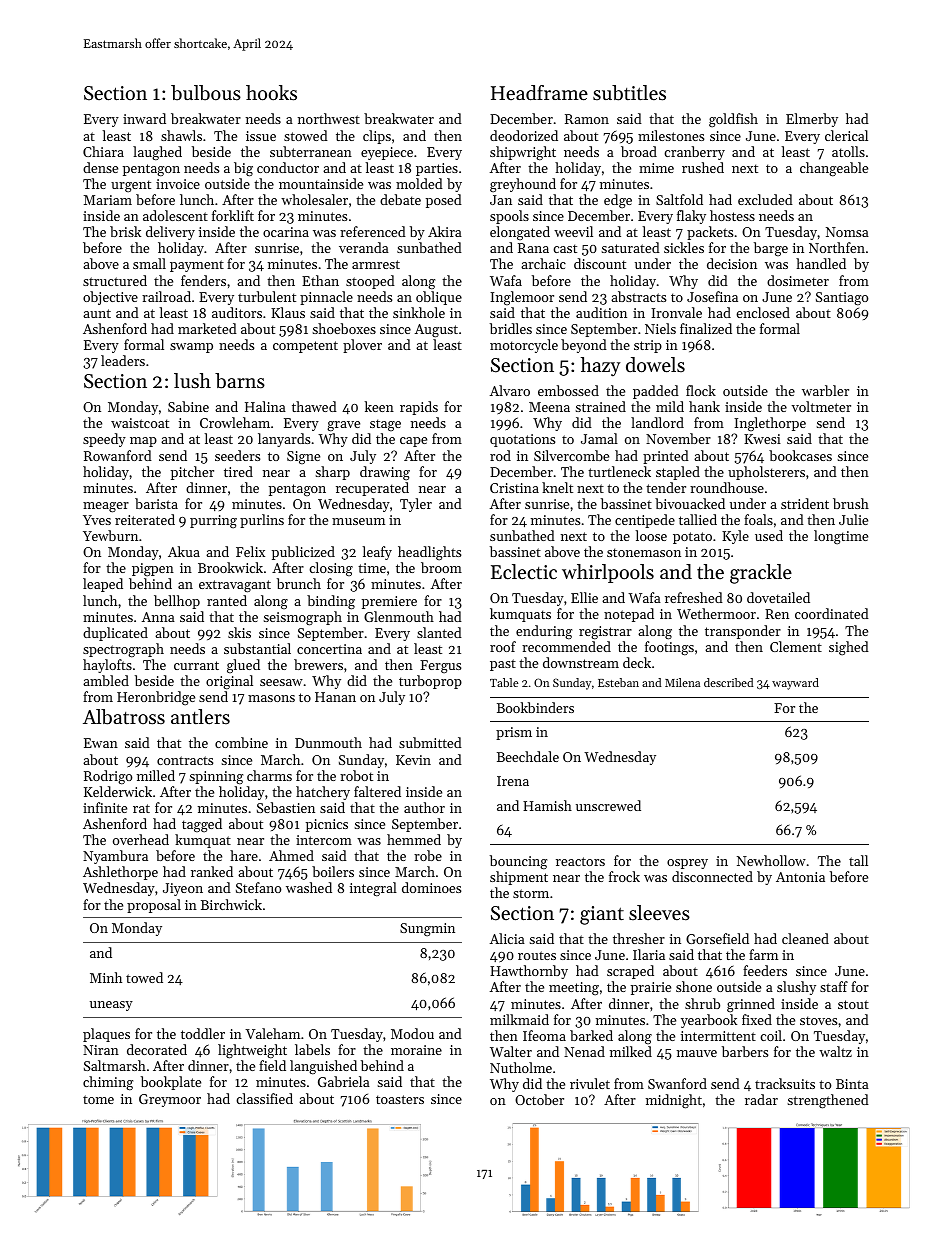 Image resolution: width=952 pixels, height=1233 pixels. Describe the element at coordinates (523, 185) in the page. I see `greyhound` at that location.
